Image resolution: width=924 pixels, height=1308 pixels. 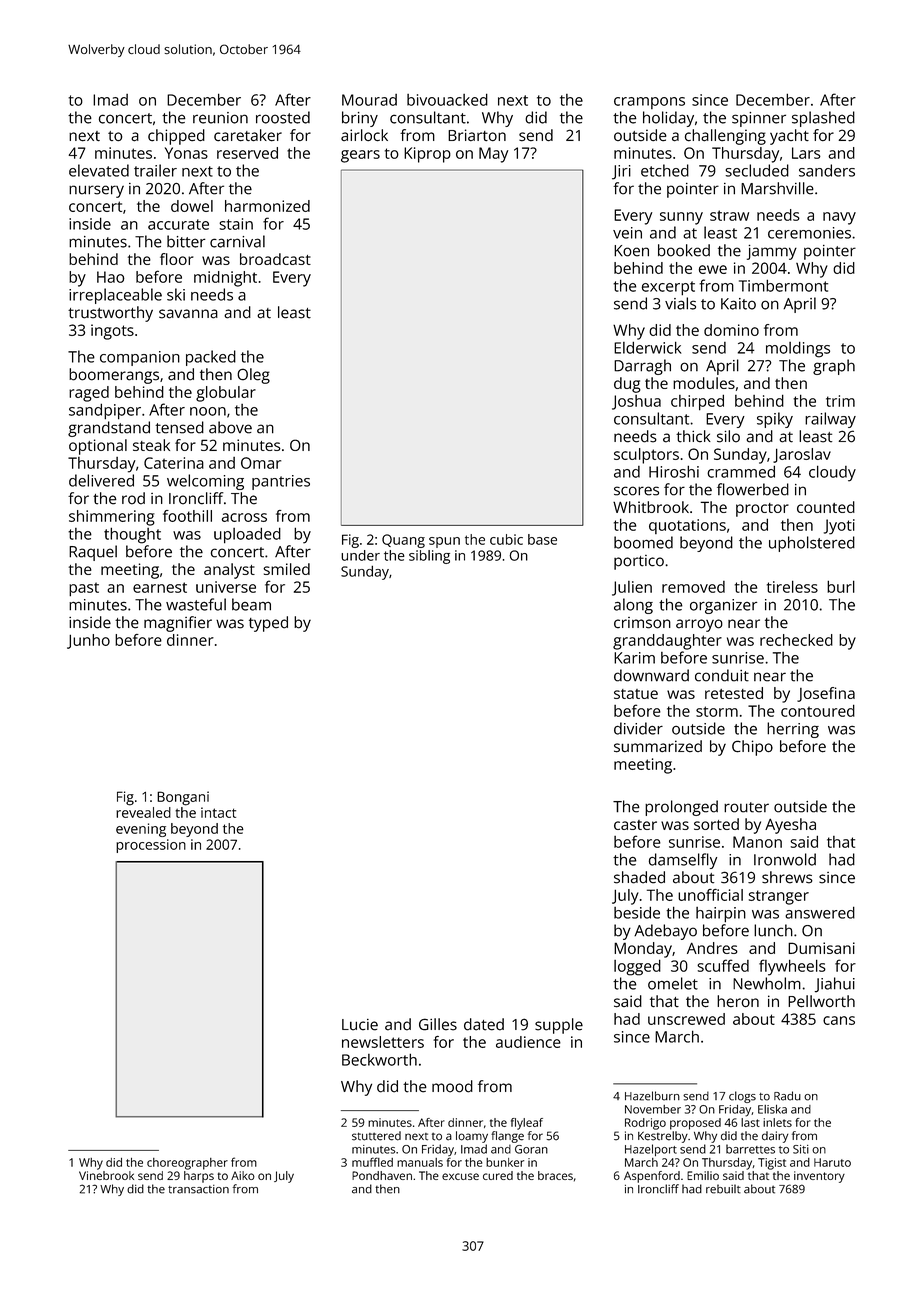 What do you see at coordinates (84, 589) in the image?
I see `past` at bounding box center [84, 589].
